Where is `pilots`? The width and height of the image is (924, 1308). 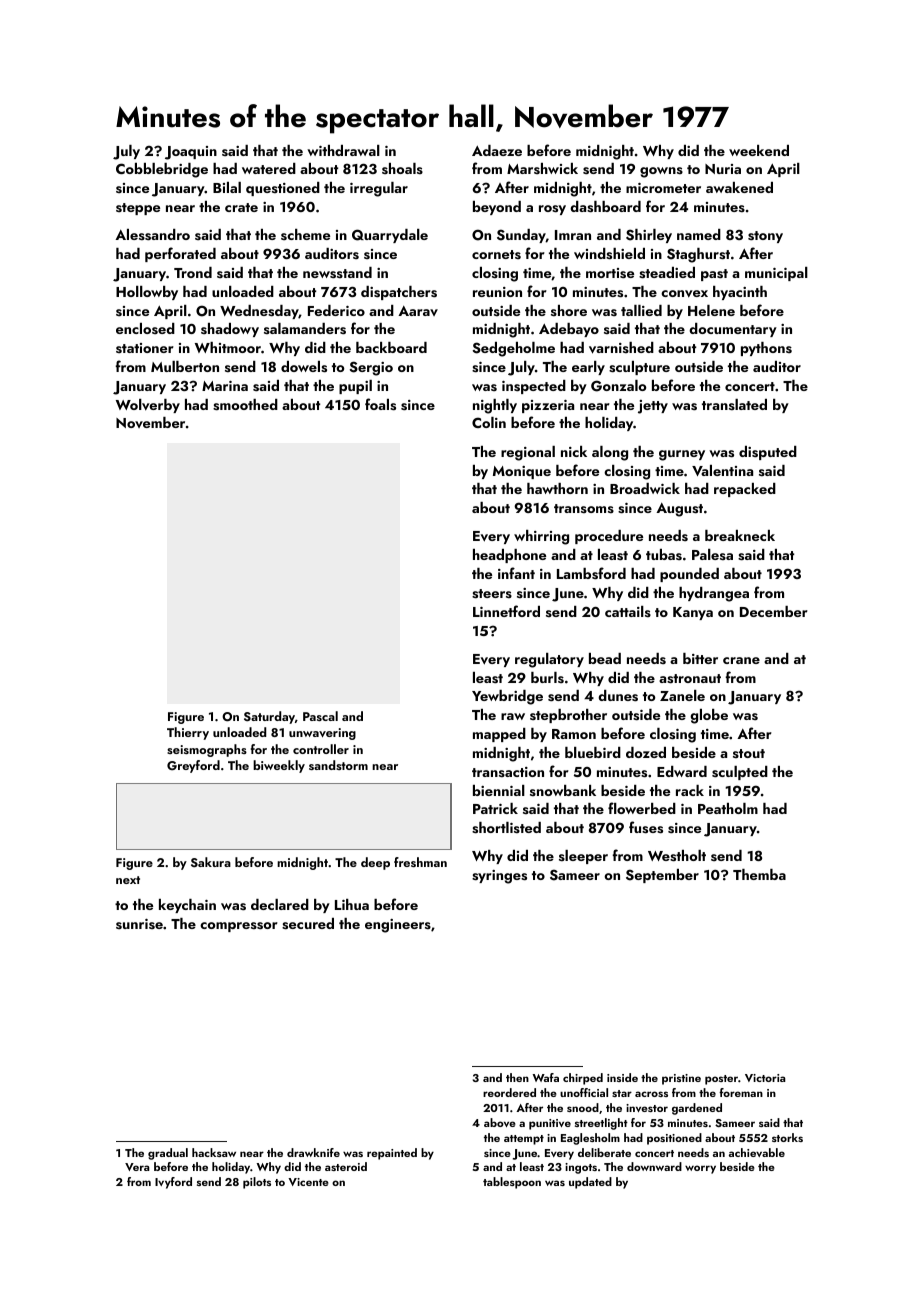
pilots is located at coordinates (257, 1183).
